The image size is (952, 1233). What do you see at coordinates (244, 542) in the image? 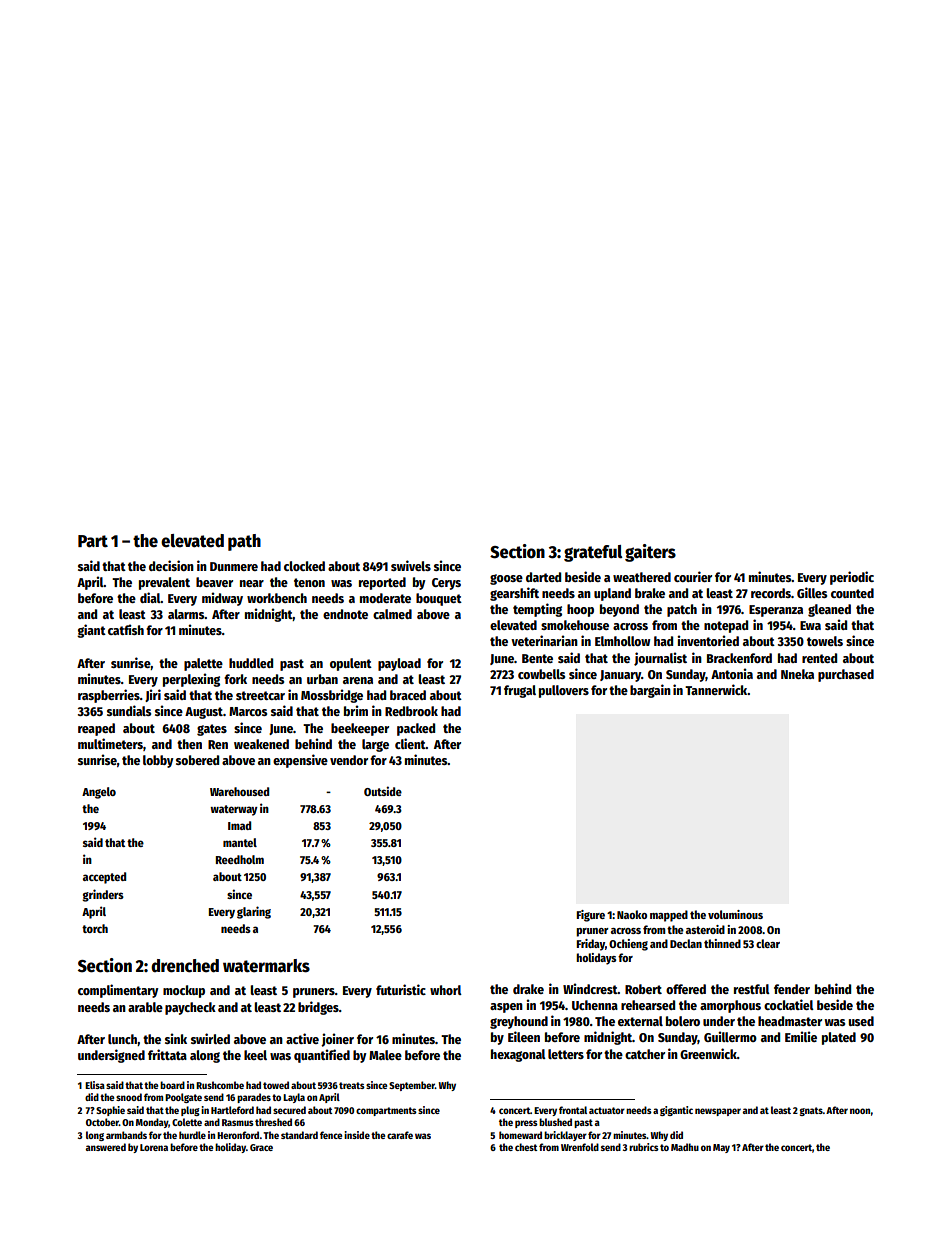
I see `path` at bounding box center [244, 542].
